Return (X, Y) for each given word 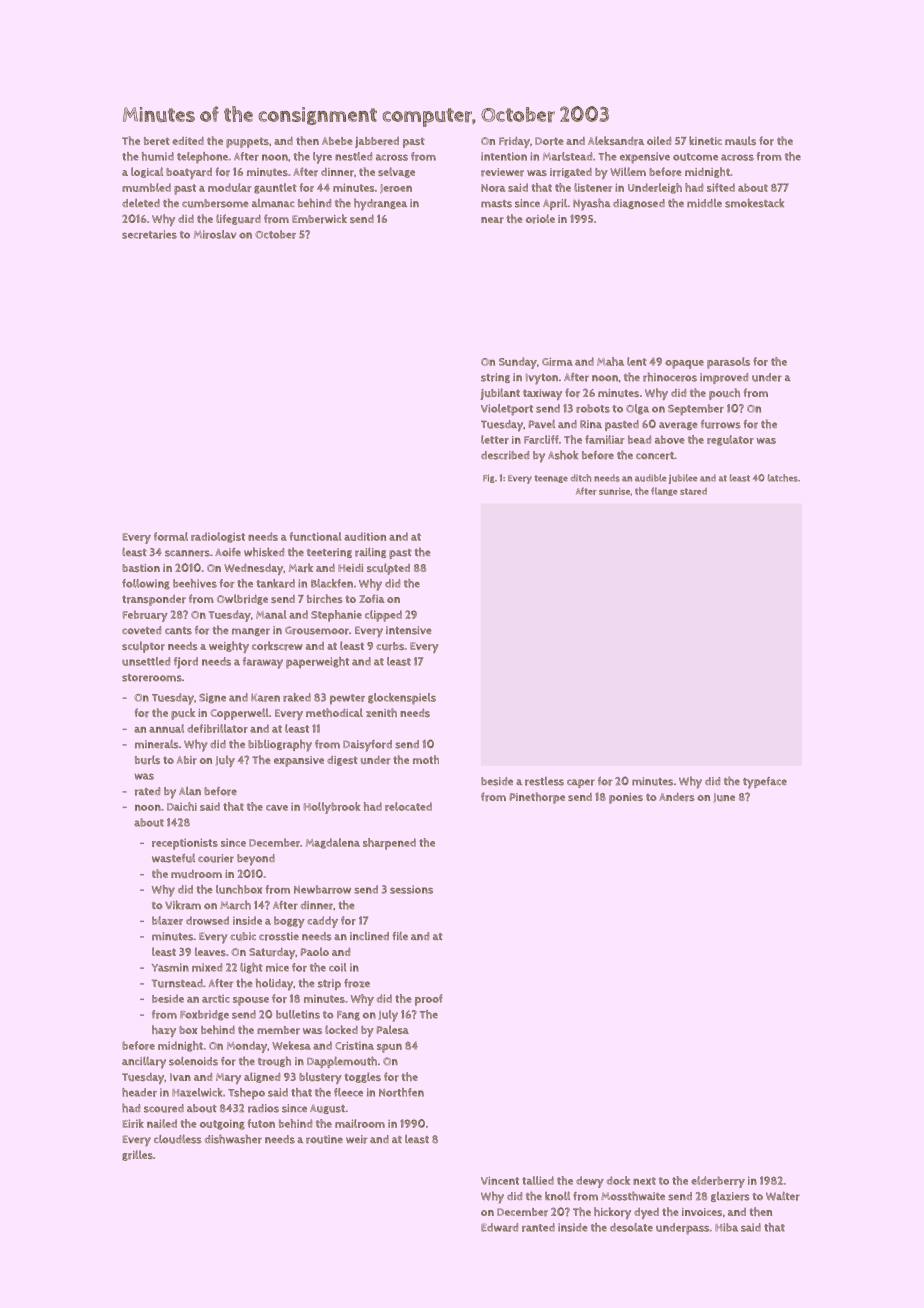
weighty (229, 647)
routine (324, 1139)
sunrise (614, 491)
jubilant (500, 394)
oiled (659, 140)
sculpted (388, 569)
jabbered (377, 142)
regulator (730, 440)
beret (157, 141)
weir (357, 1139)
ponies (626, 798)
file (400, 935)
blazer (167, 920)
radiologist (218, 537)
